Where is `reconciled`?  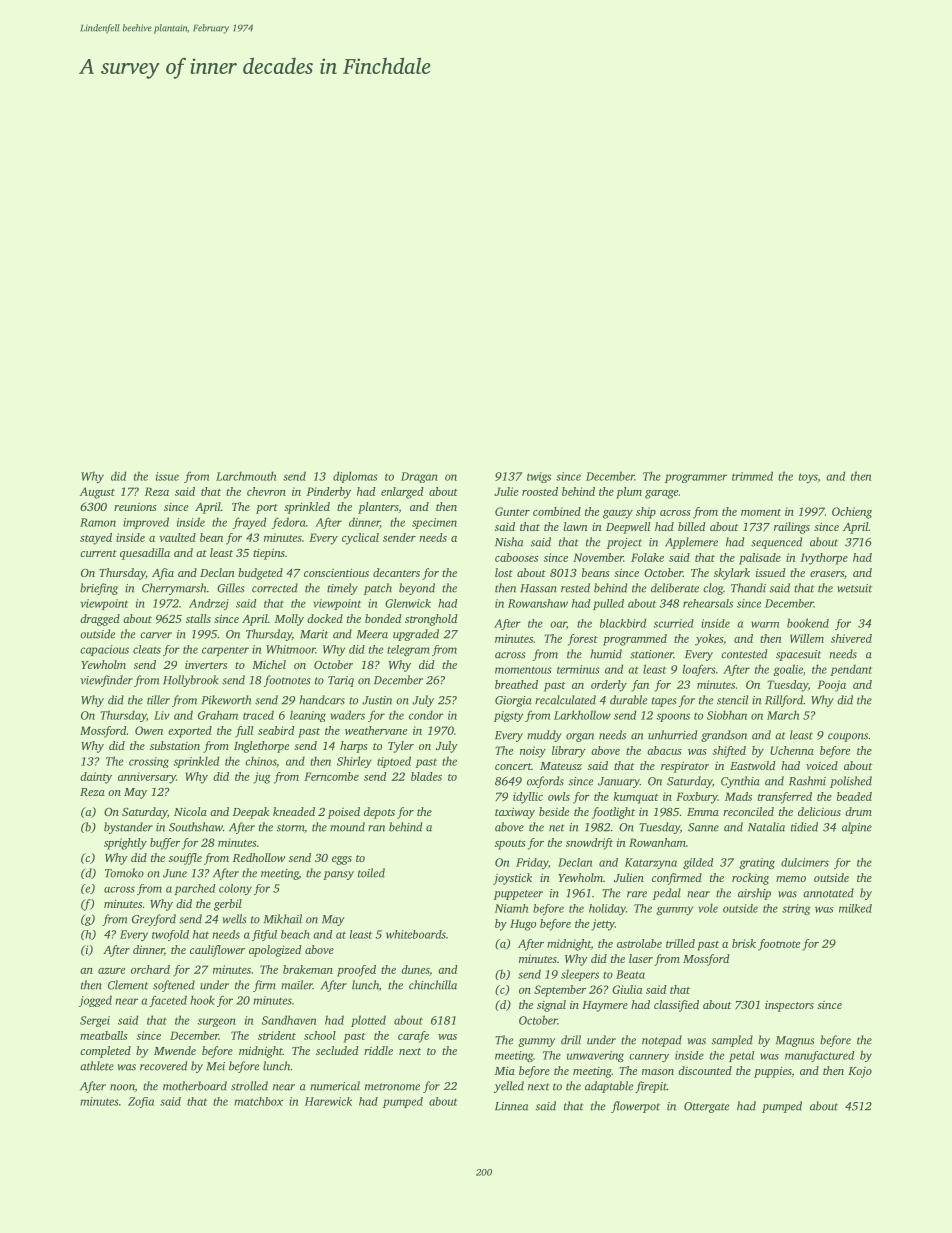 reconciled is located at coordinates (748, 811).
